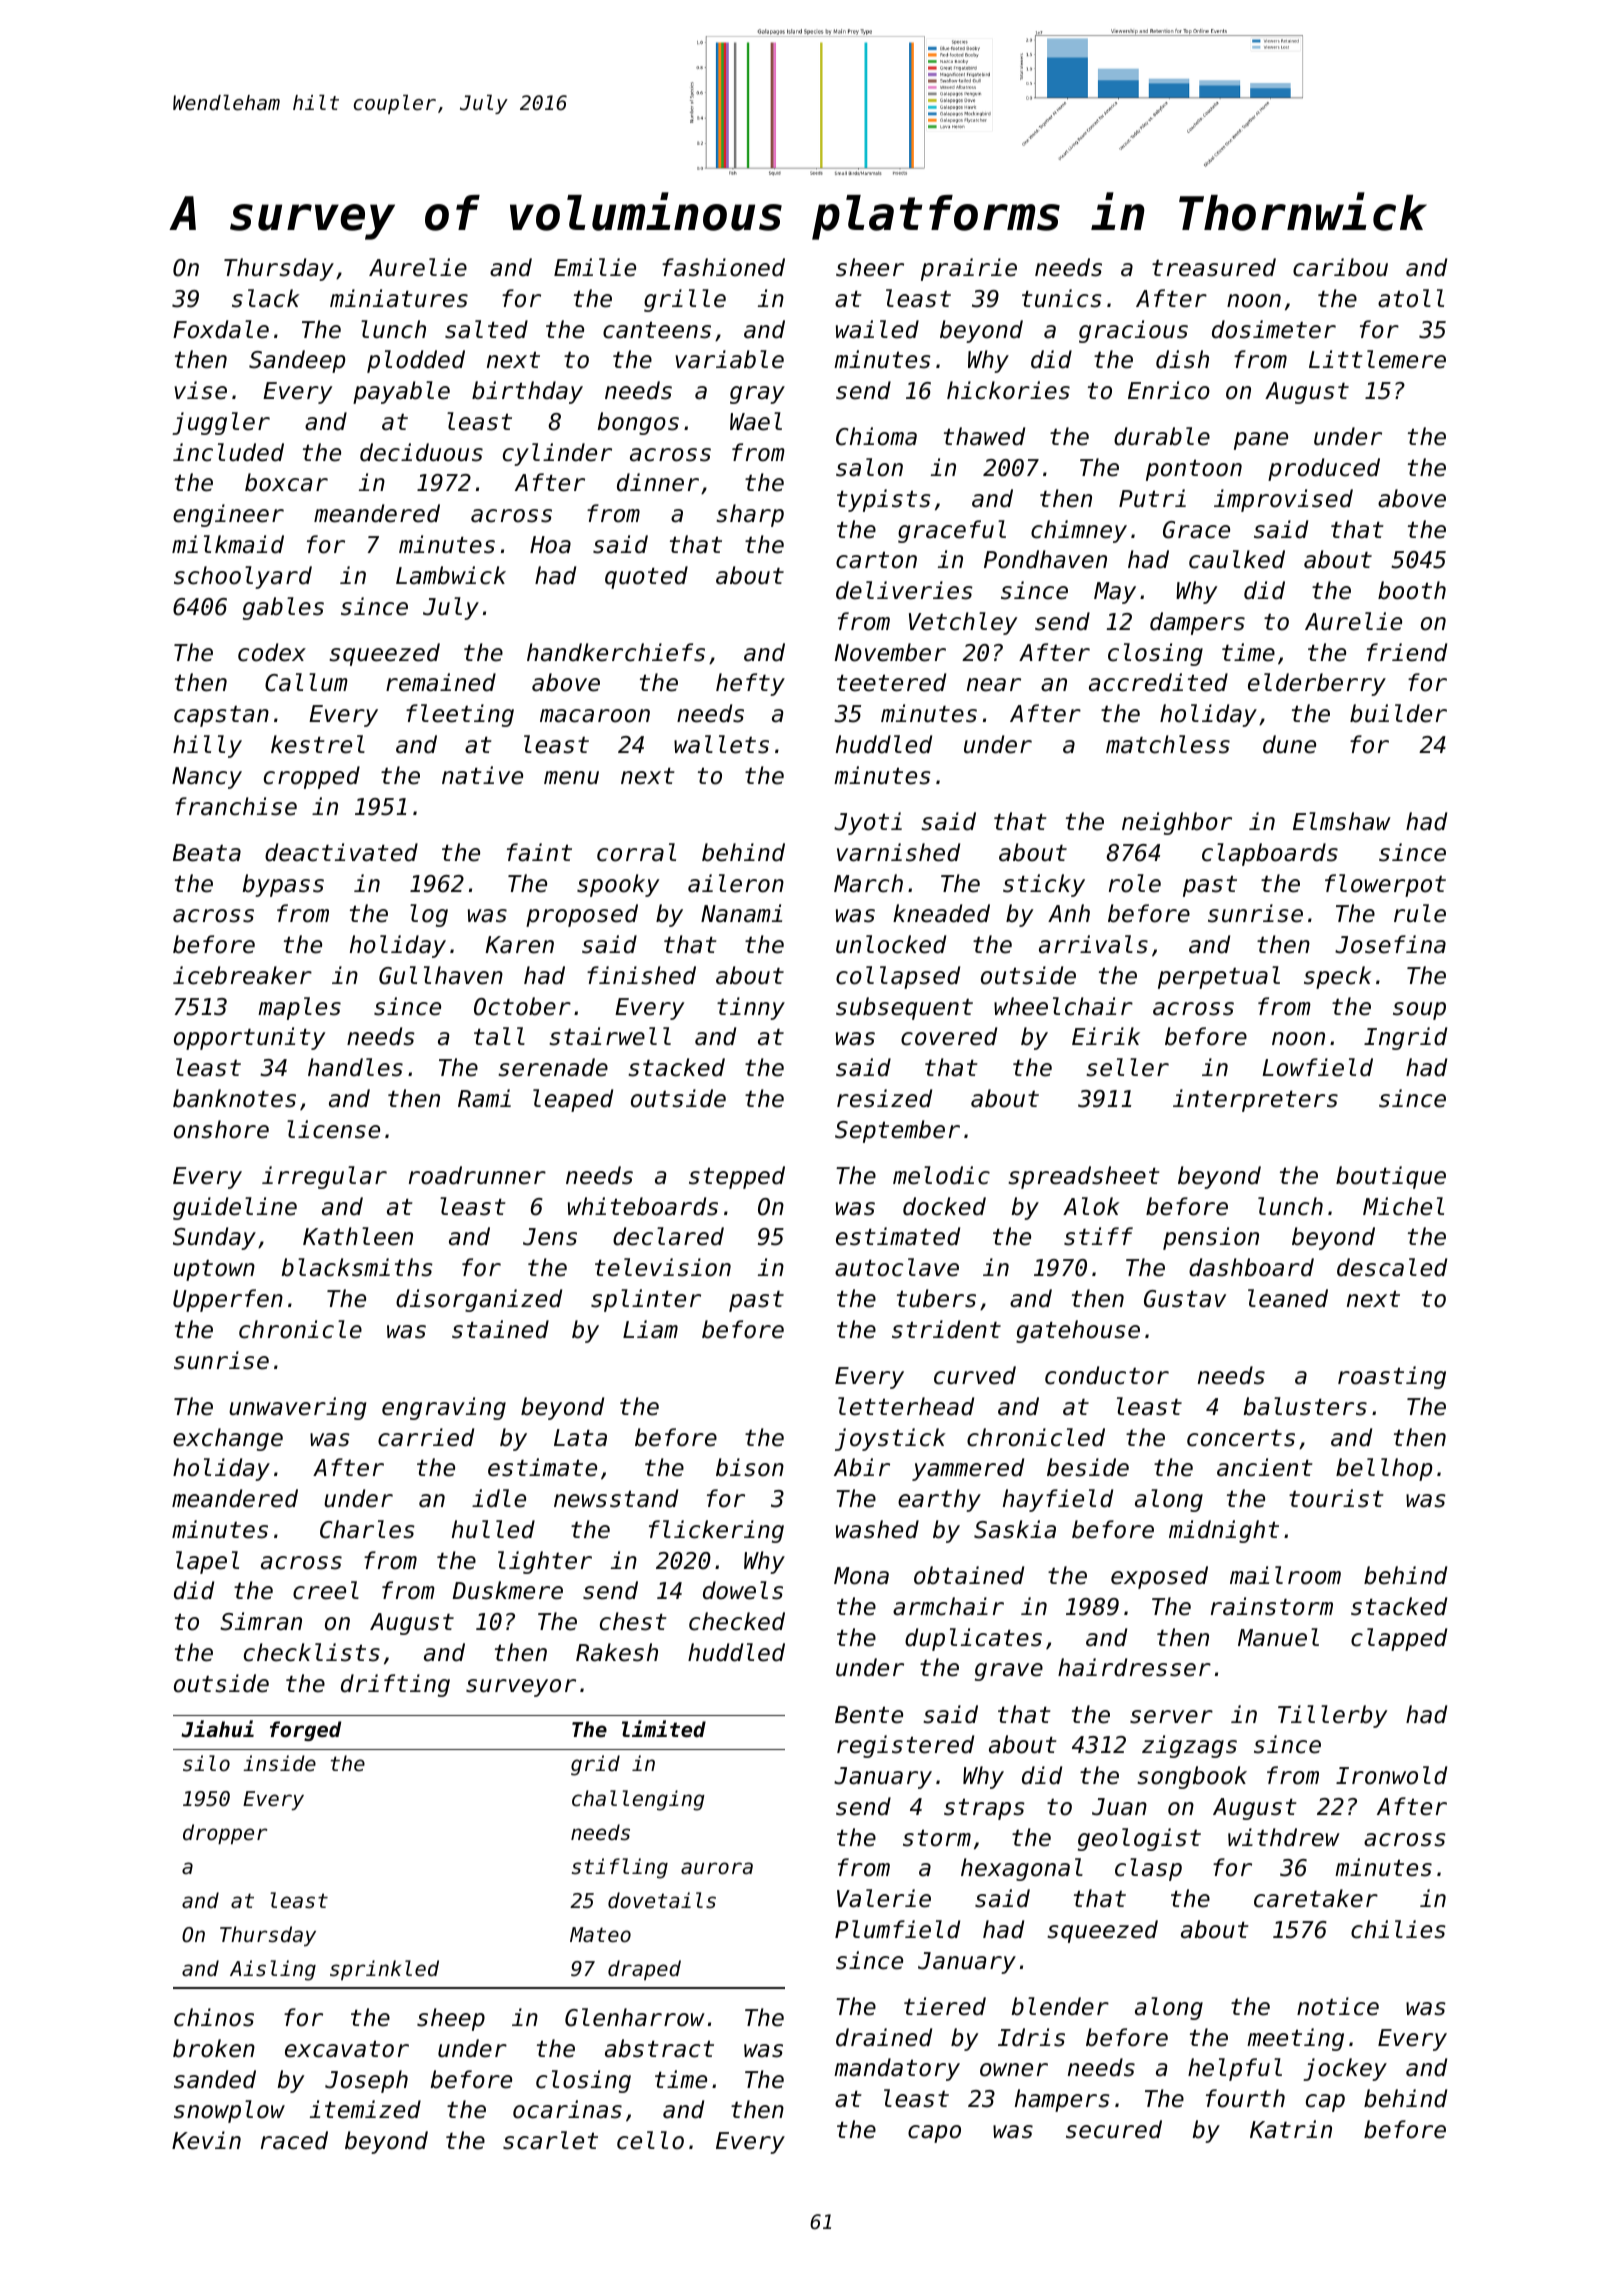 This page has height=2292, width=1620. What do you see at coordinates (460, 715) in the page?
I see `fleeting` at bounding box center [460, 715].
